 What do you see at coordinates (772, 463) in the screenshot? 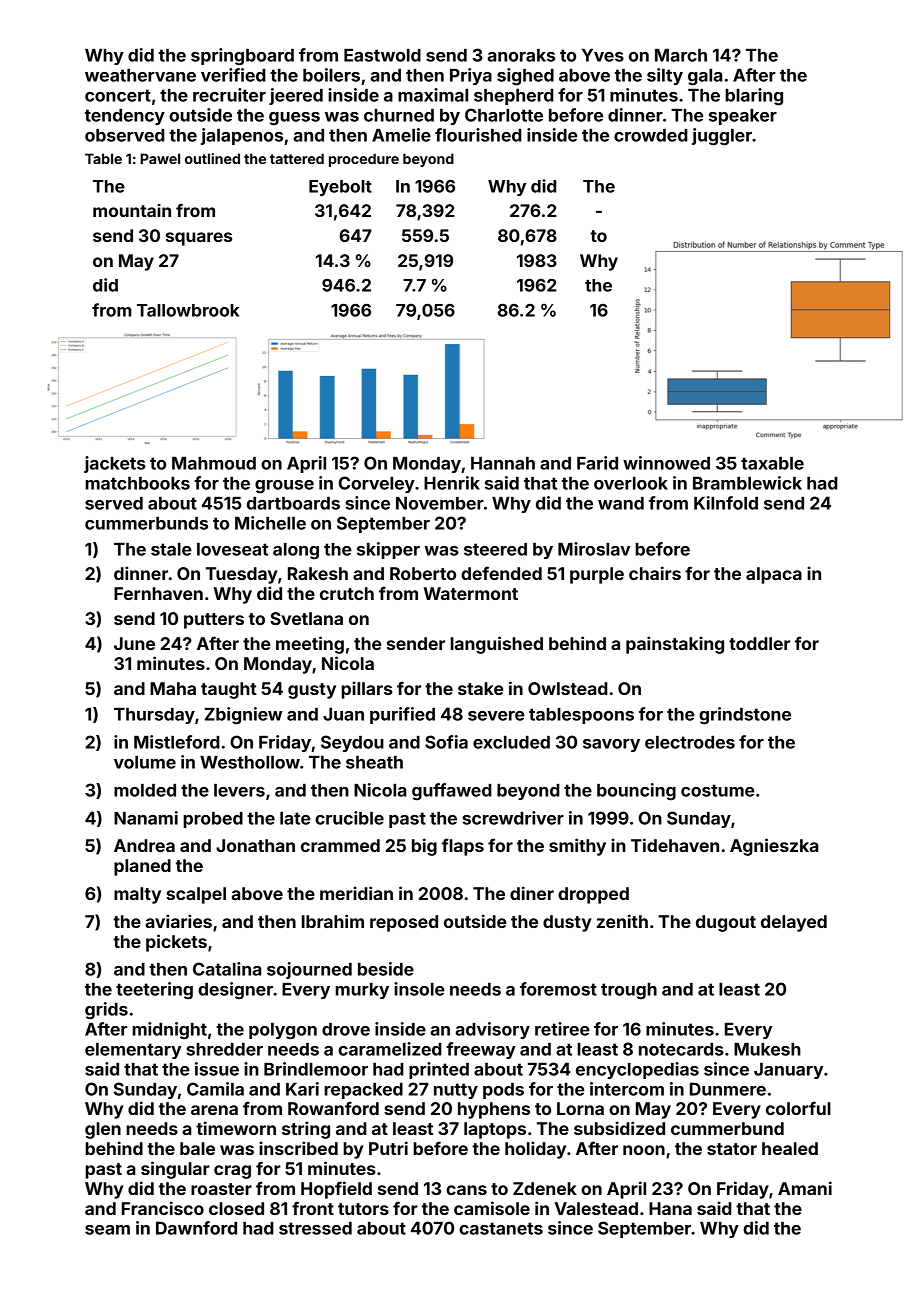
I see `taxable` at bounding box center [772, 463].
